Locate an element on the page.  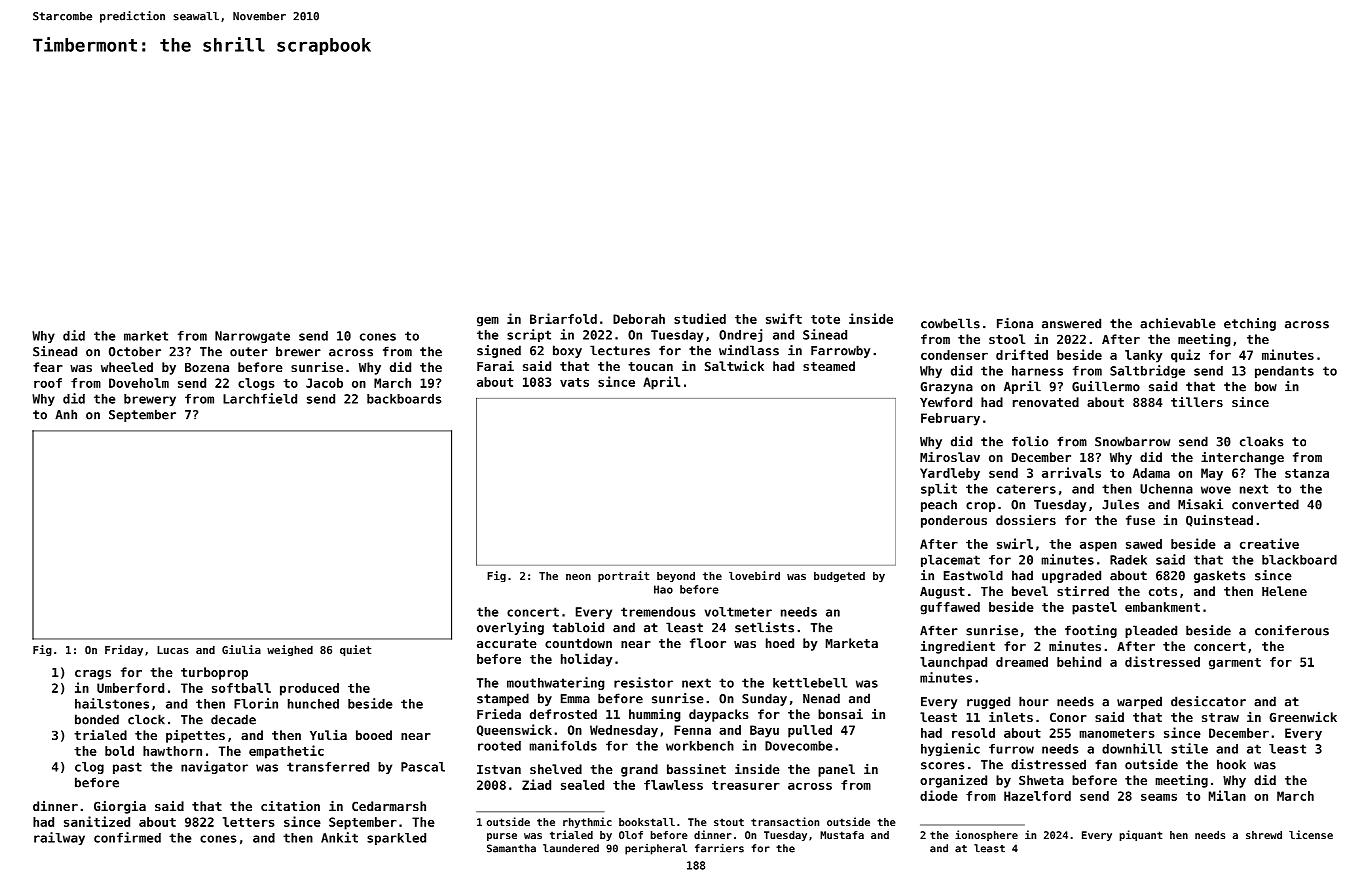
pendants is located at coordinates (1284, 372).
